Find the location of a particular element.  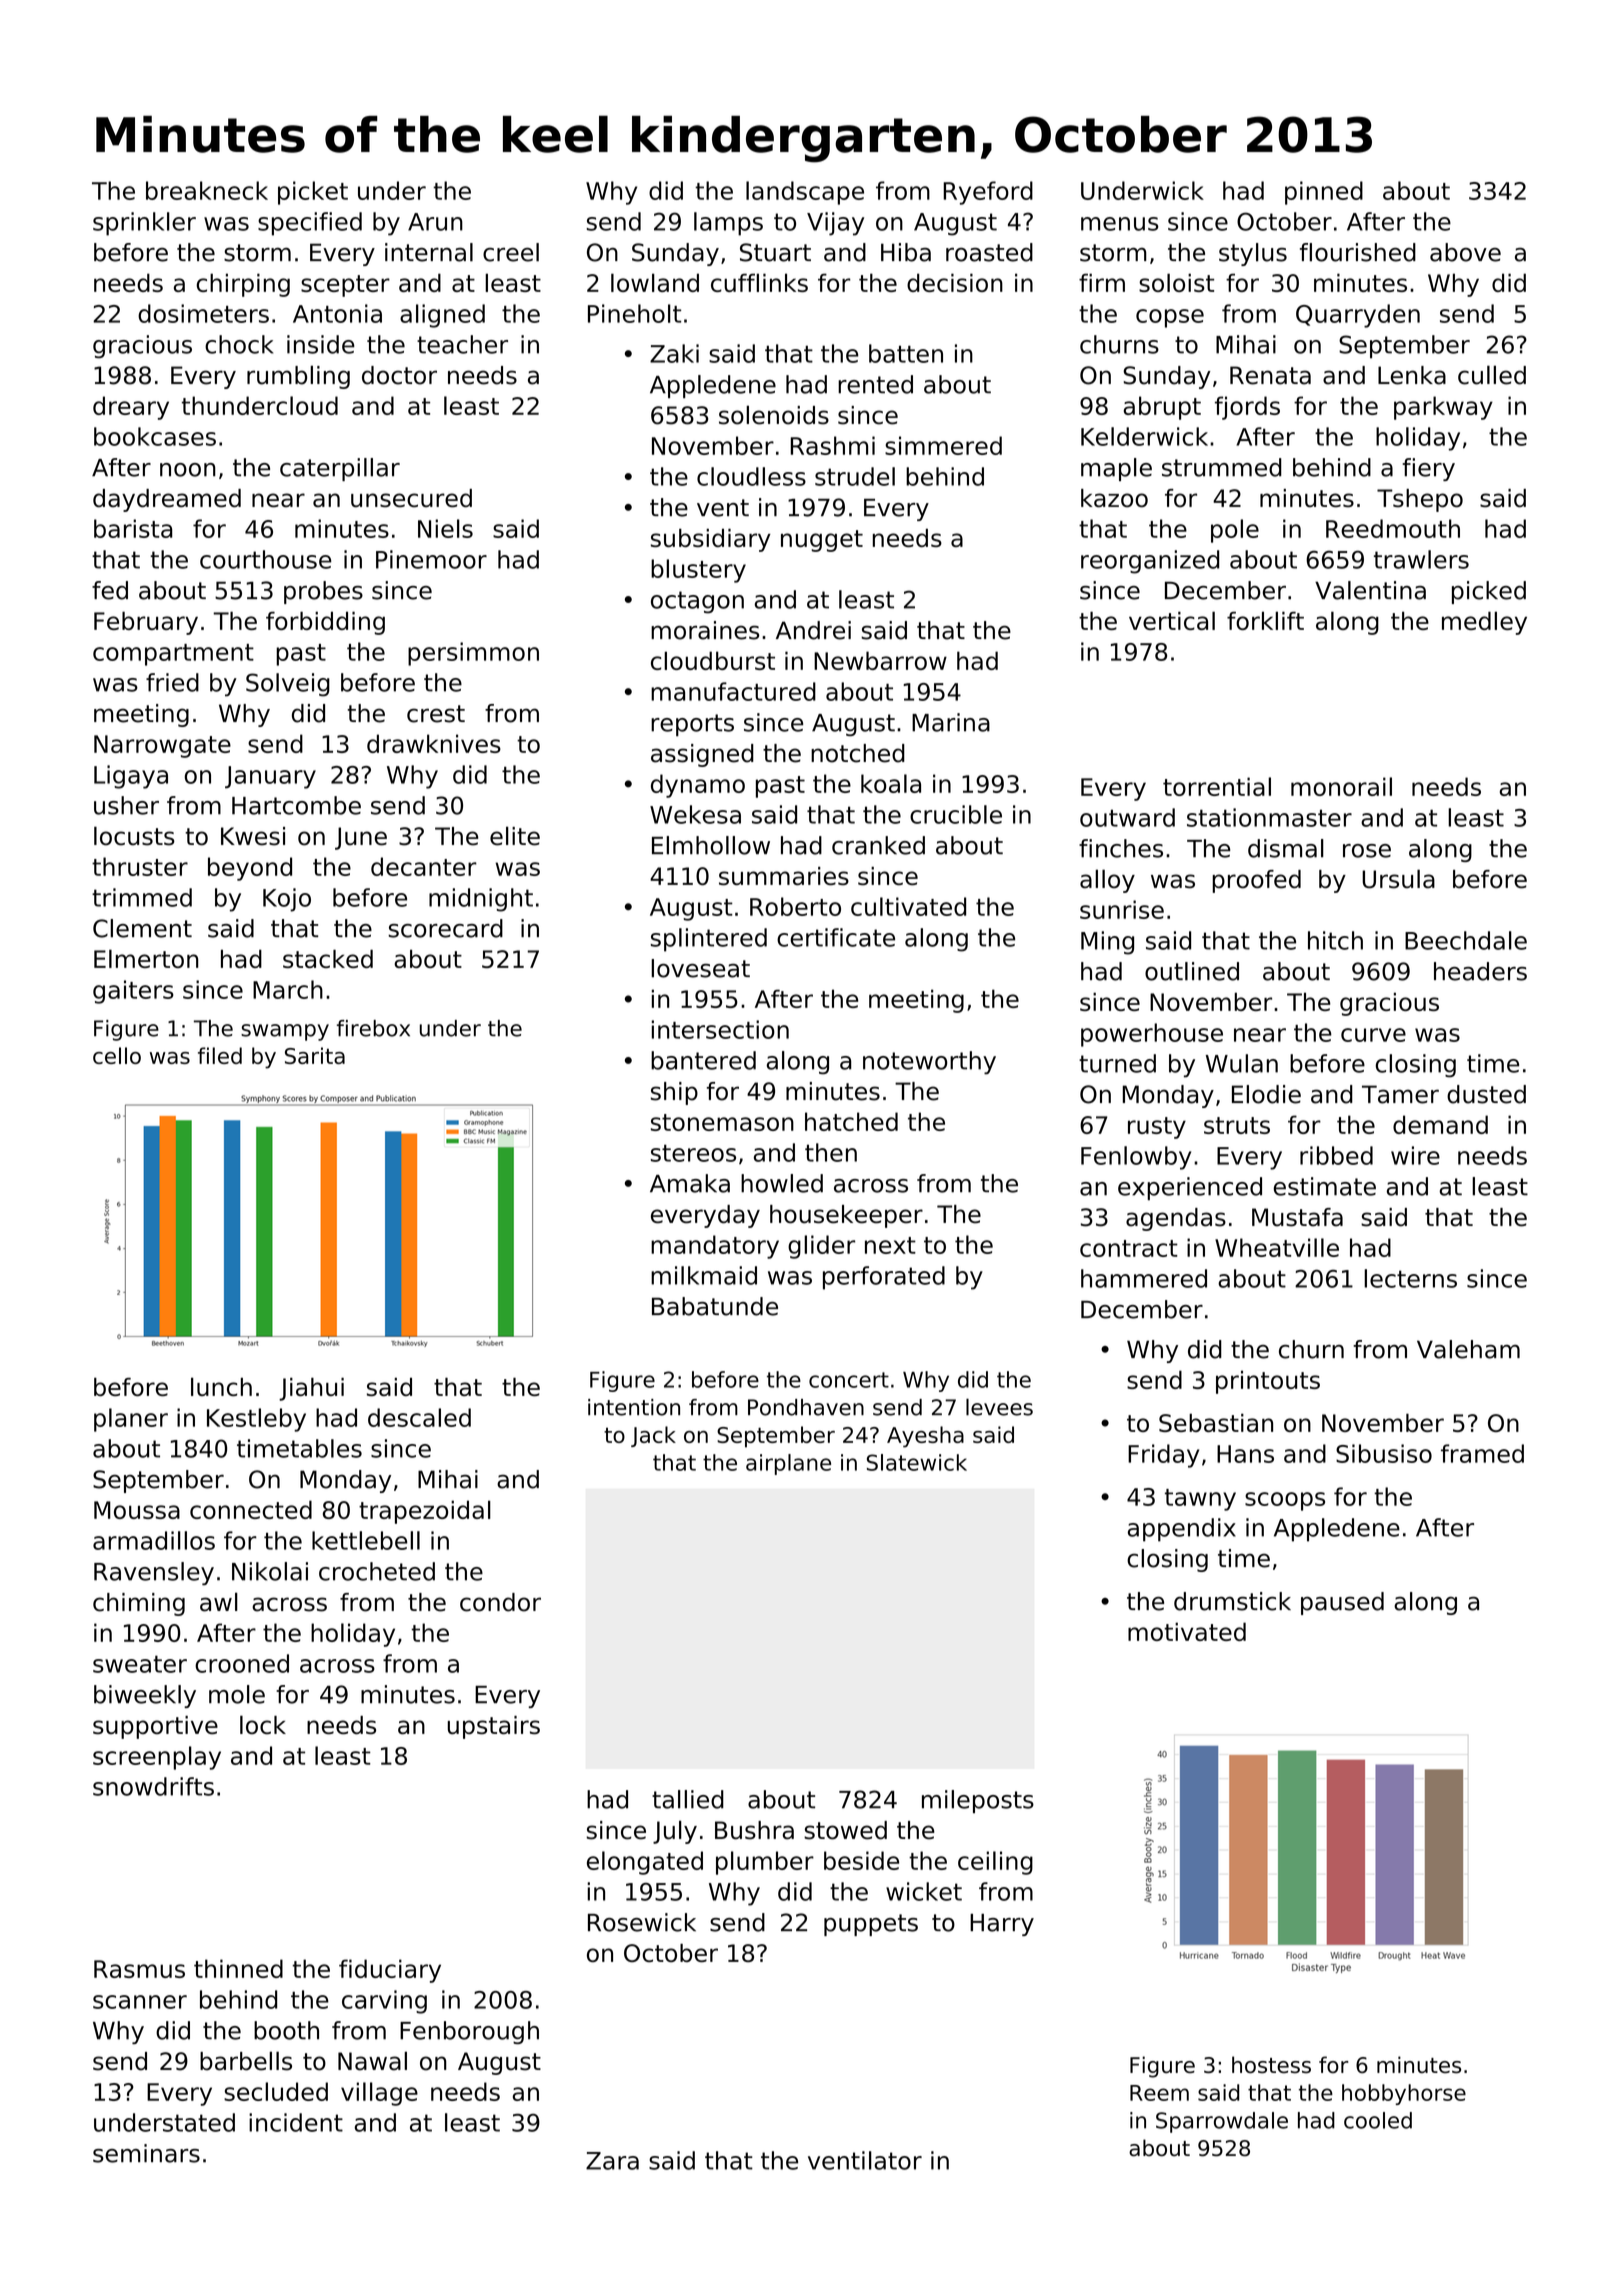

sprinkler is located at coordinates (144, 224).
